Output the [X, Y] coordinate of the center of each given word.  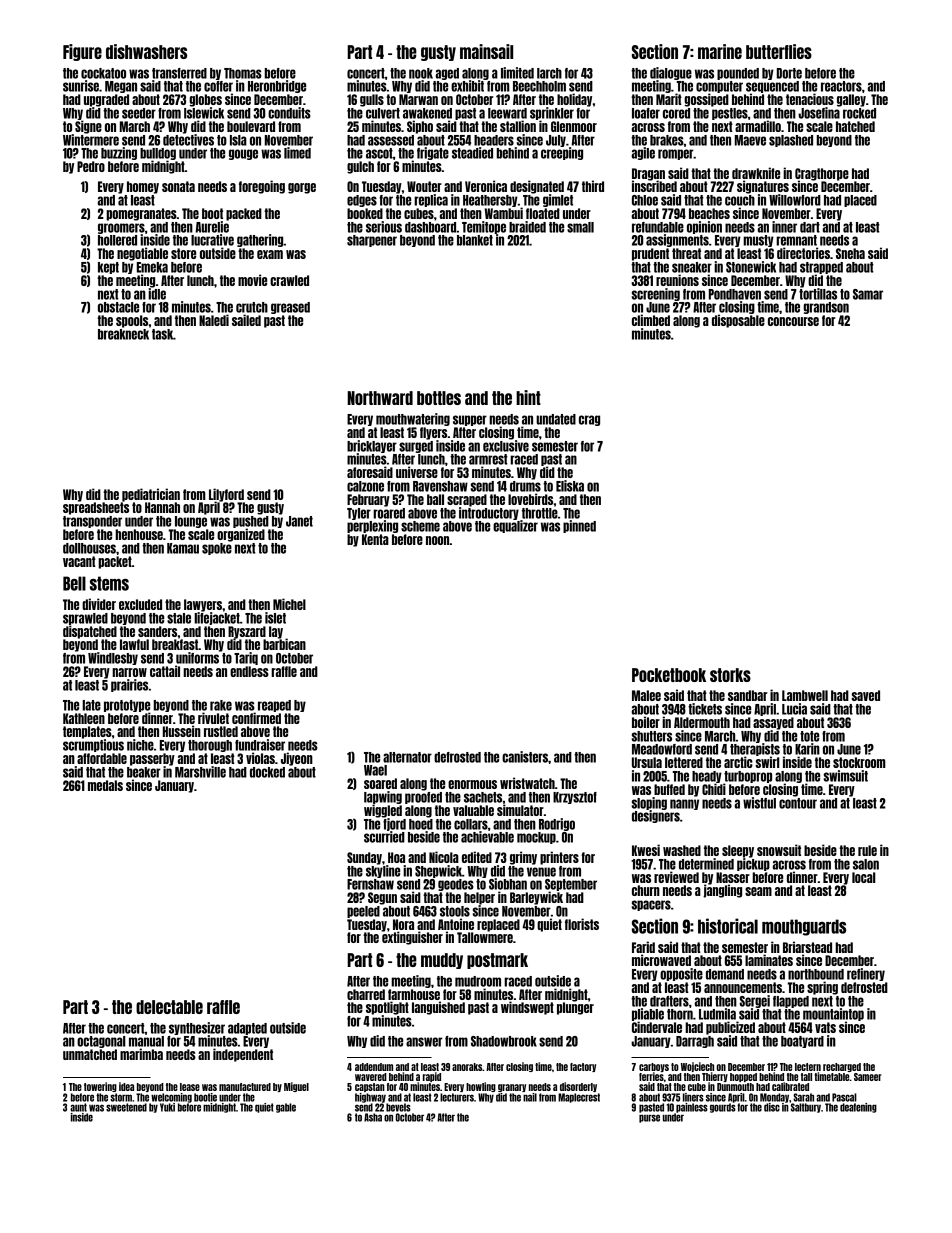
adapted [247, 1029]
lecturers [457, 1097]
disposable [738, 321]
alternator [407, 757]
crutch [252, 307]
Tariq [246, 658]
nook [421, 73]
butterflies [779, 51]
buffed [669, 789]
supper [470, 420]
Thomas [243, 73]
